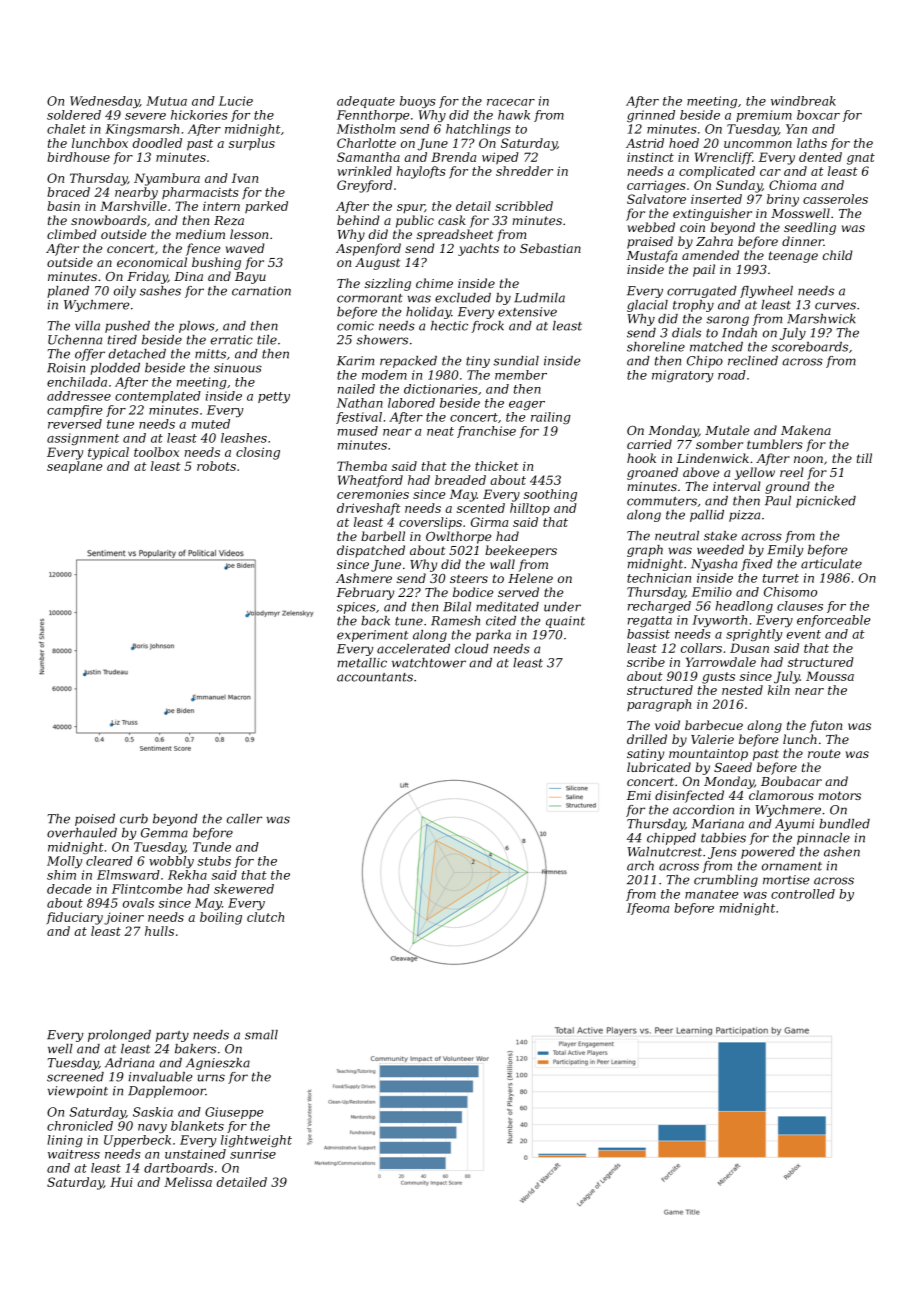  What do you see at coordinates (803, 101) in the screenshot?
I see `windbreak` at bounding box center [803, 101].
